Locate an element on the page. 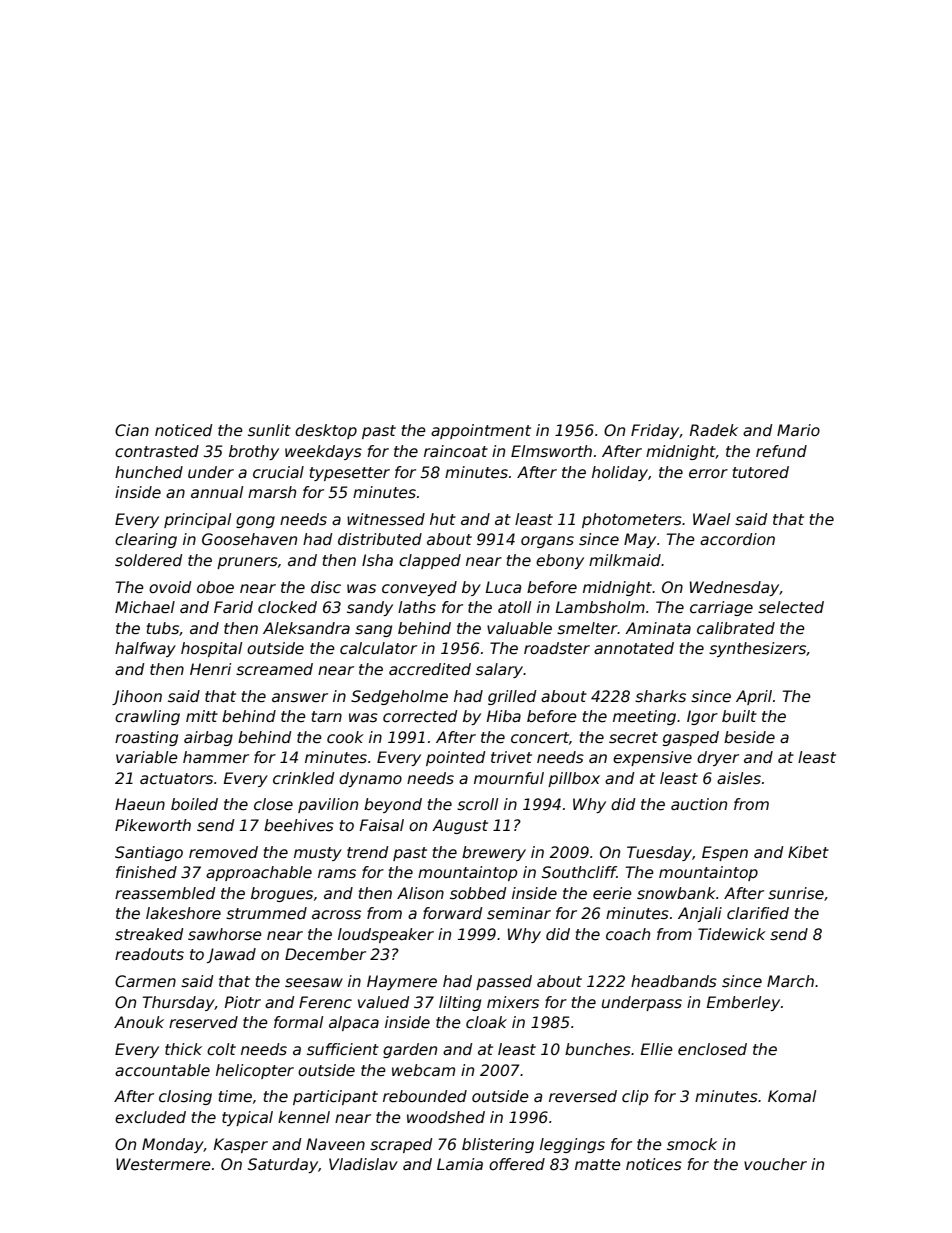 This document has width=952, height=1233. expensive is located at coordinates (652, 758).
